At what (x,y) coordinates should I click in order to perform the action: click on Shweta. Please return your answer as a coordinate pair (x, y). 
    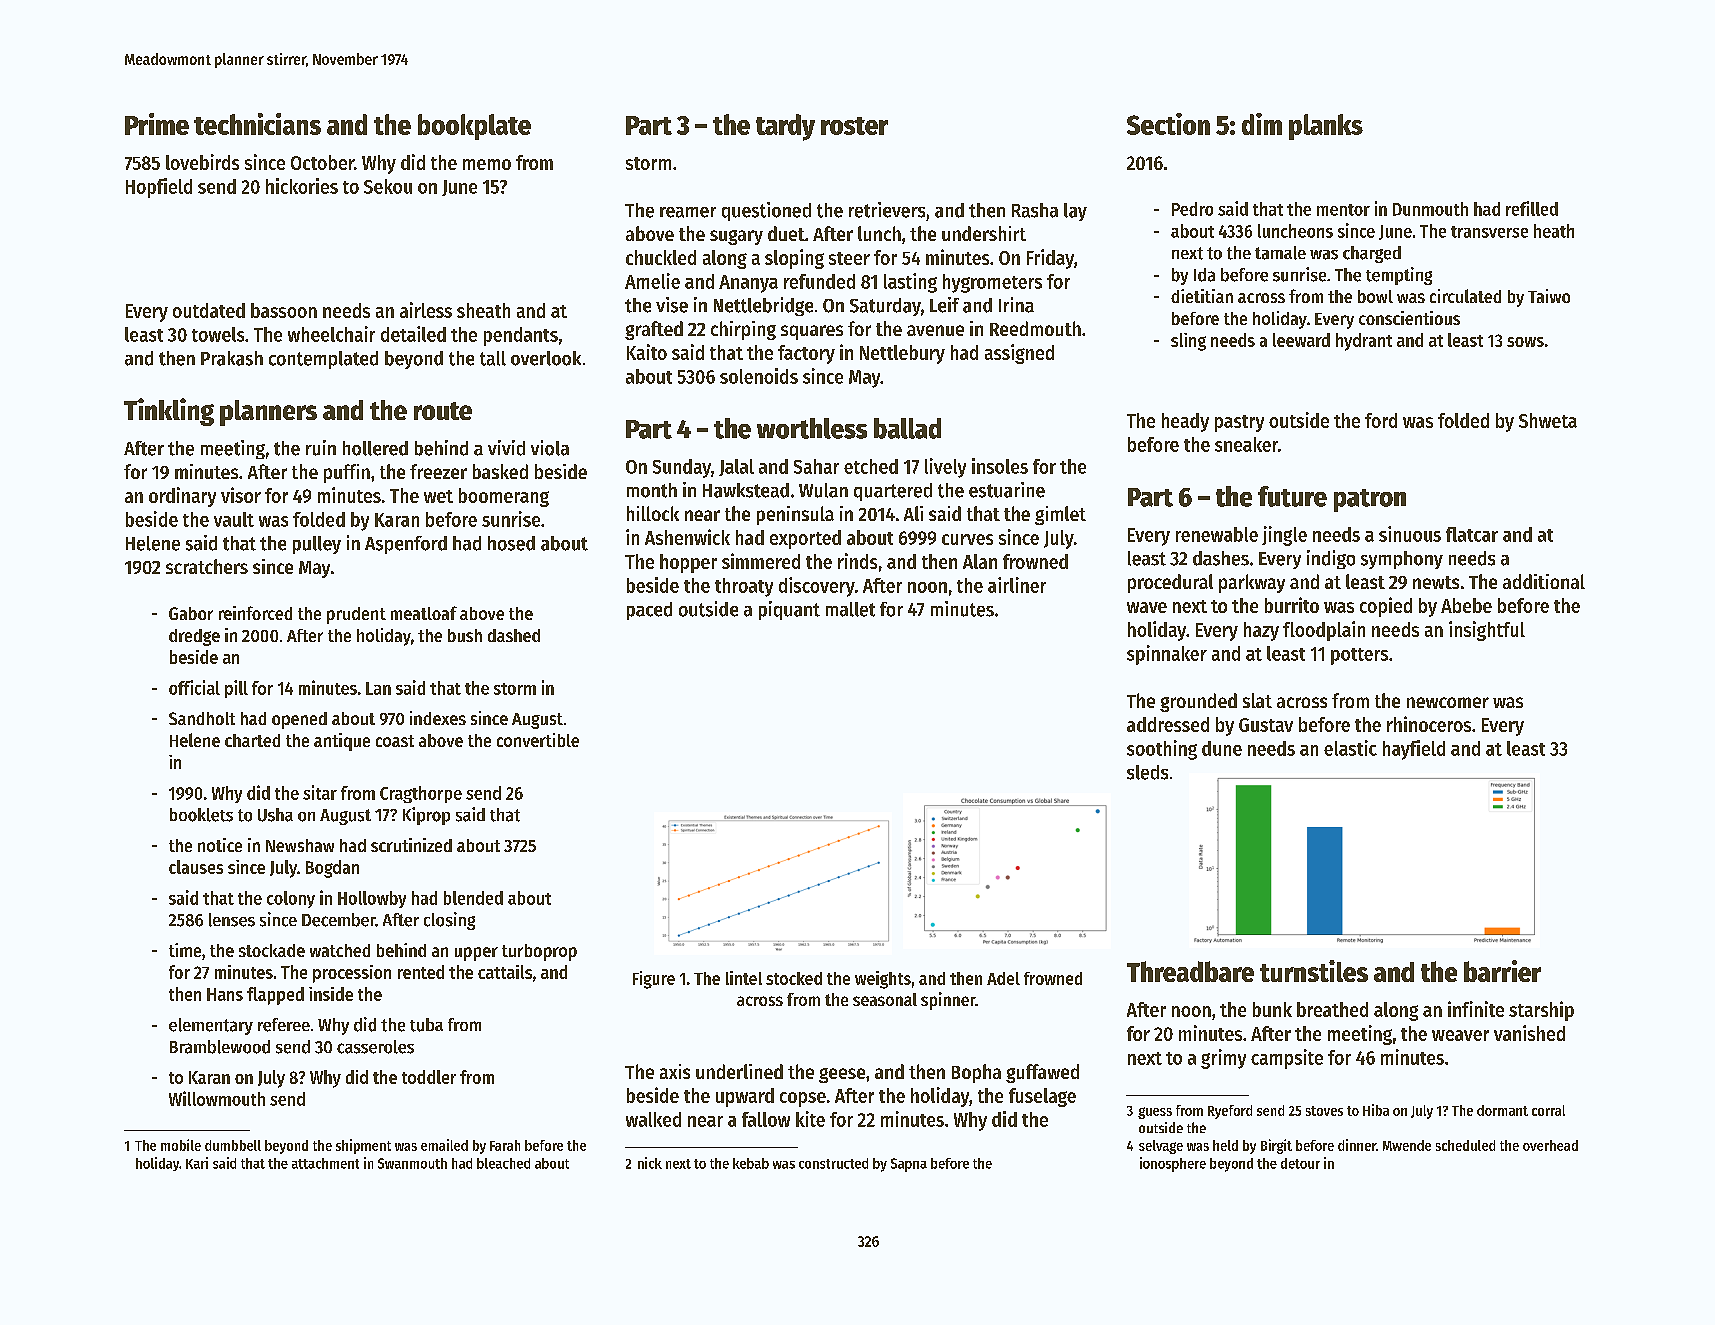
    Looking at the image, I should click on (1548, 420).
